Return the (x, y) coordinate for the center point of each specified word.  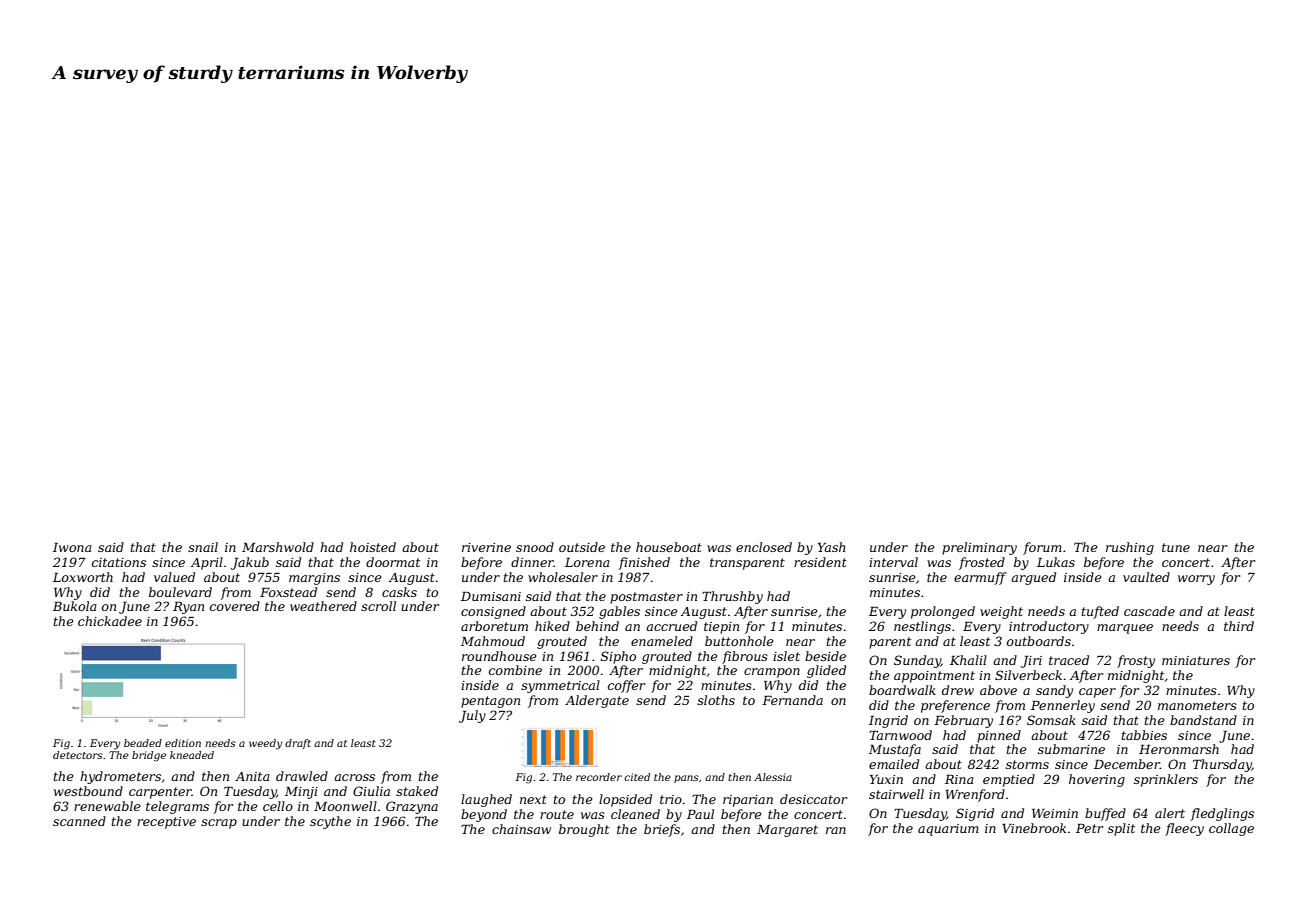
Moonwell (345, 806)
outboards (1039, 641)
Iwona (72, 547)
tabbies (1144, 735)
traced (1069, 660)
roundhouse (499, 656)
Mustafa (895, 750)
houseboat (669, 547)
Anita (252, 776)
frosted (982, 563)
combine (515, 670)
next (533, 799)
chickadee (110, 621)
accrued (671, 626)
